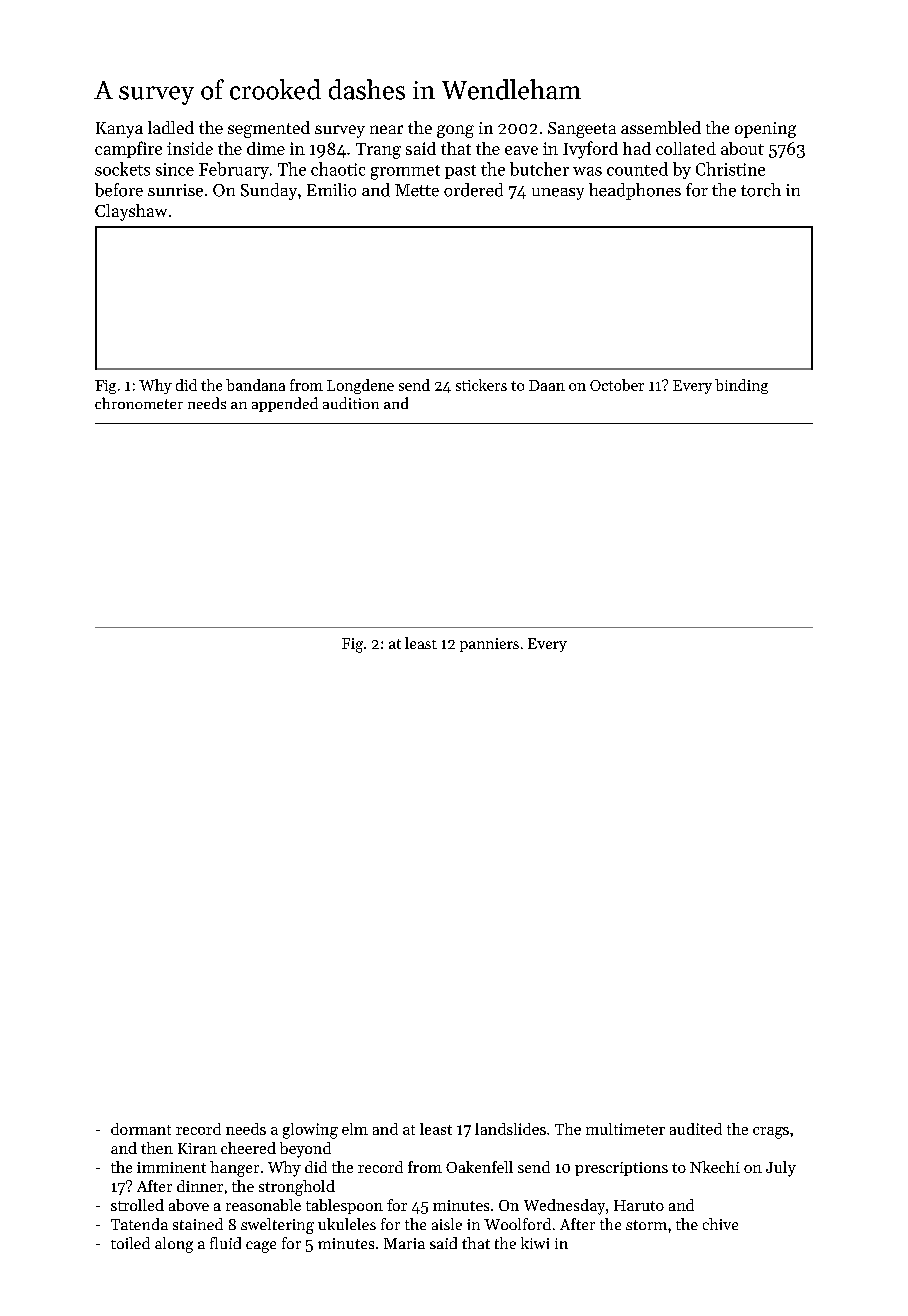 The height and width of the image is (1316, 908). What do you see at coordinates (130, 1243) in the image?
I see `toiled` at bounding box center [130, 1243].
